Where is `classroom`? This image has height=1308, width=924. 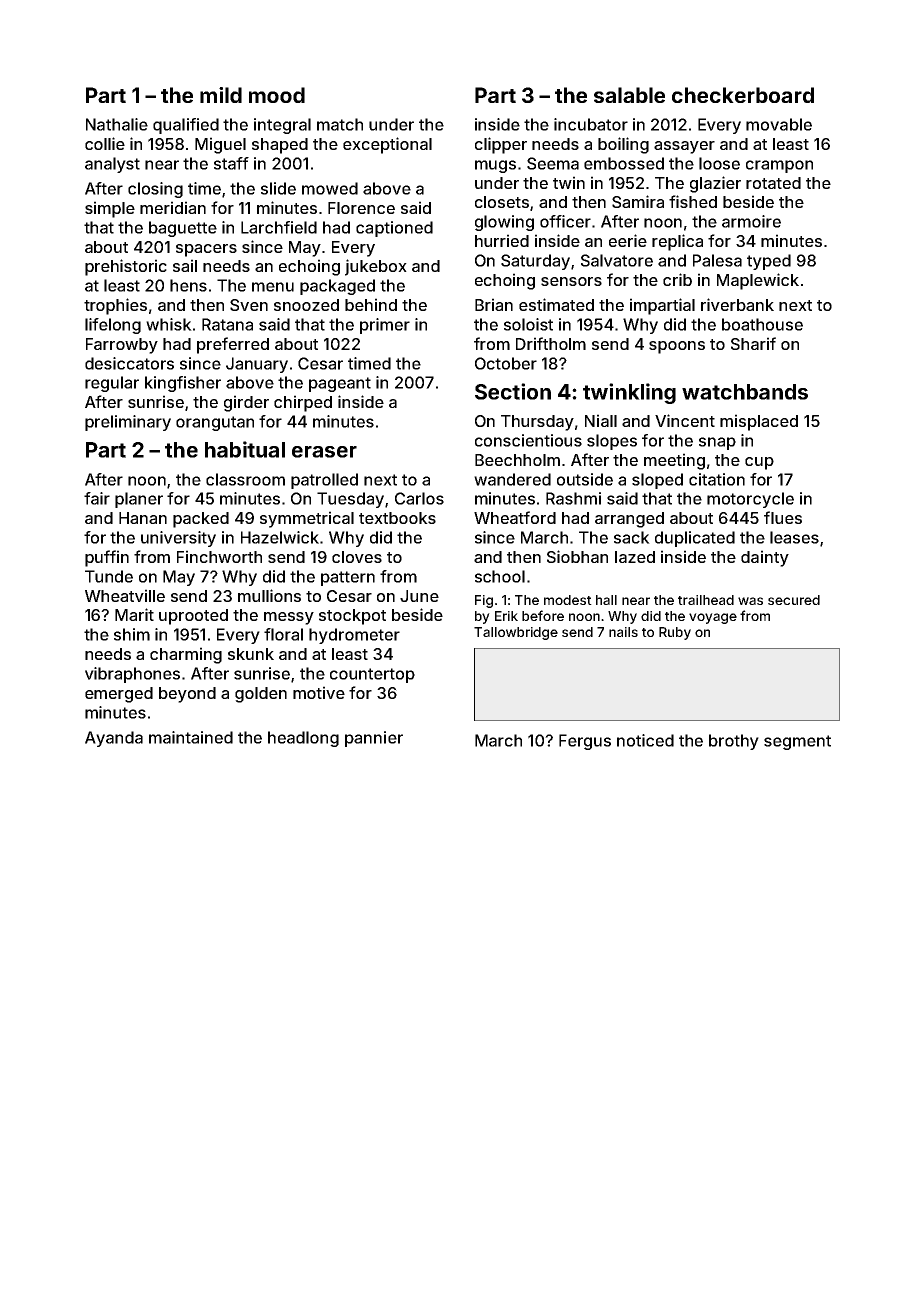
classroom is located at coordinates (245, 479).
